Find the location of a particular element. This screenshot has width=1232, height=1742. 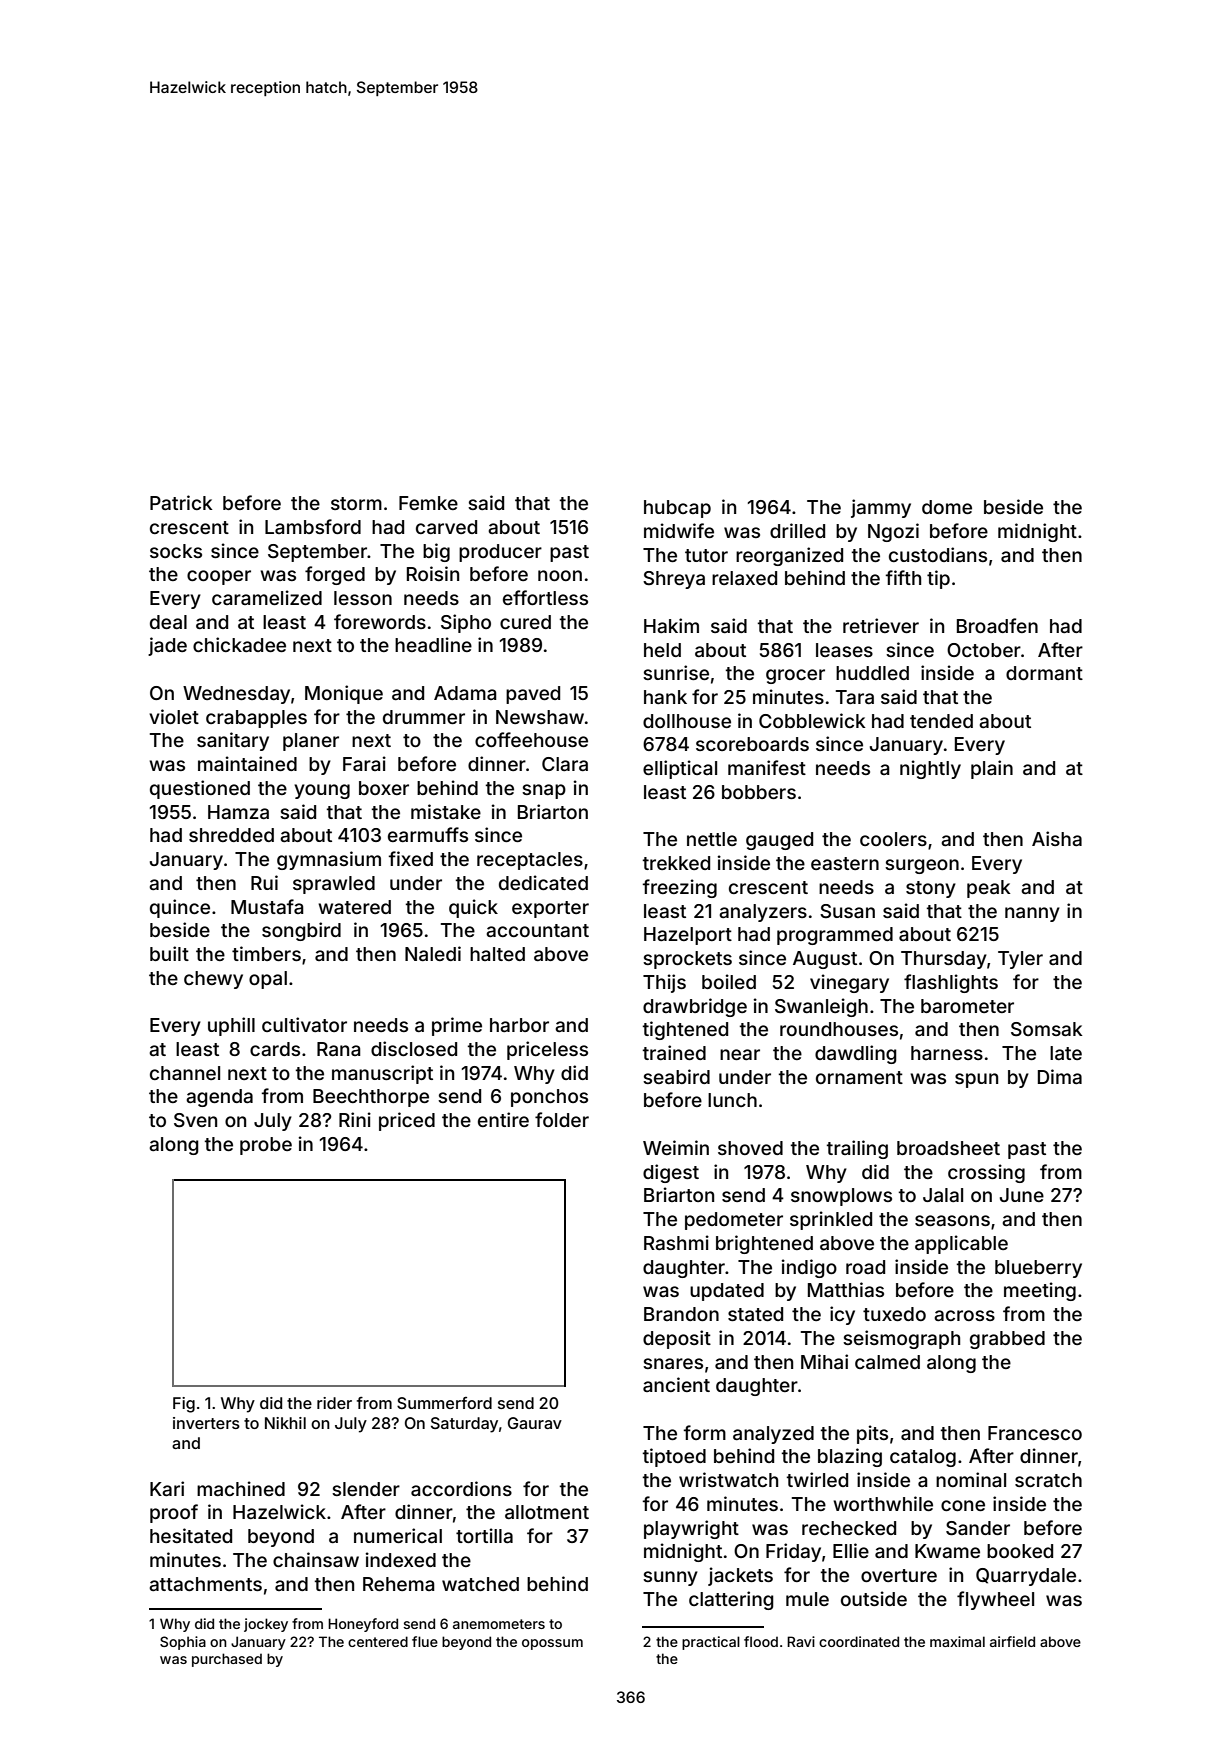

practical is located at coordinates (711, 1643).
